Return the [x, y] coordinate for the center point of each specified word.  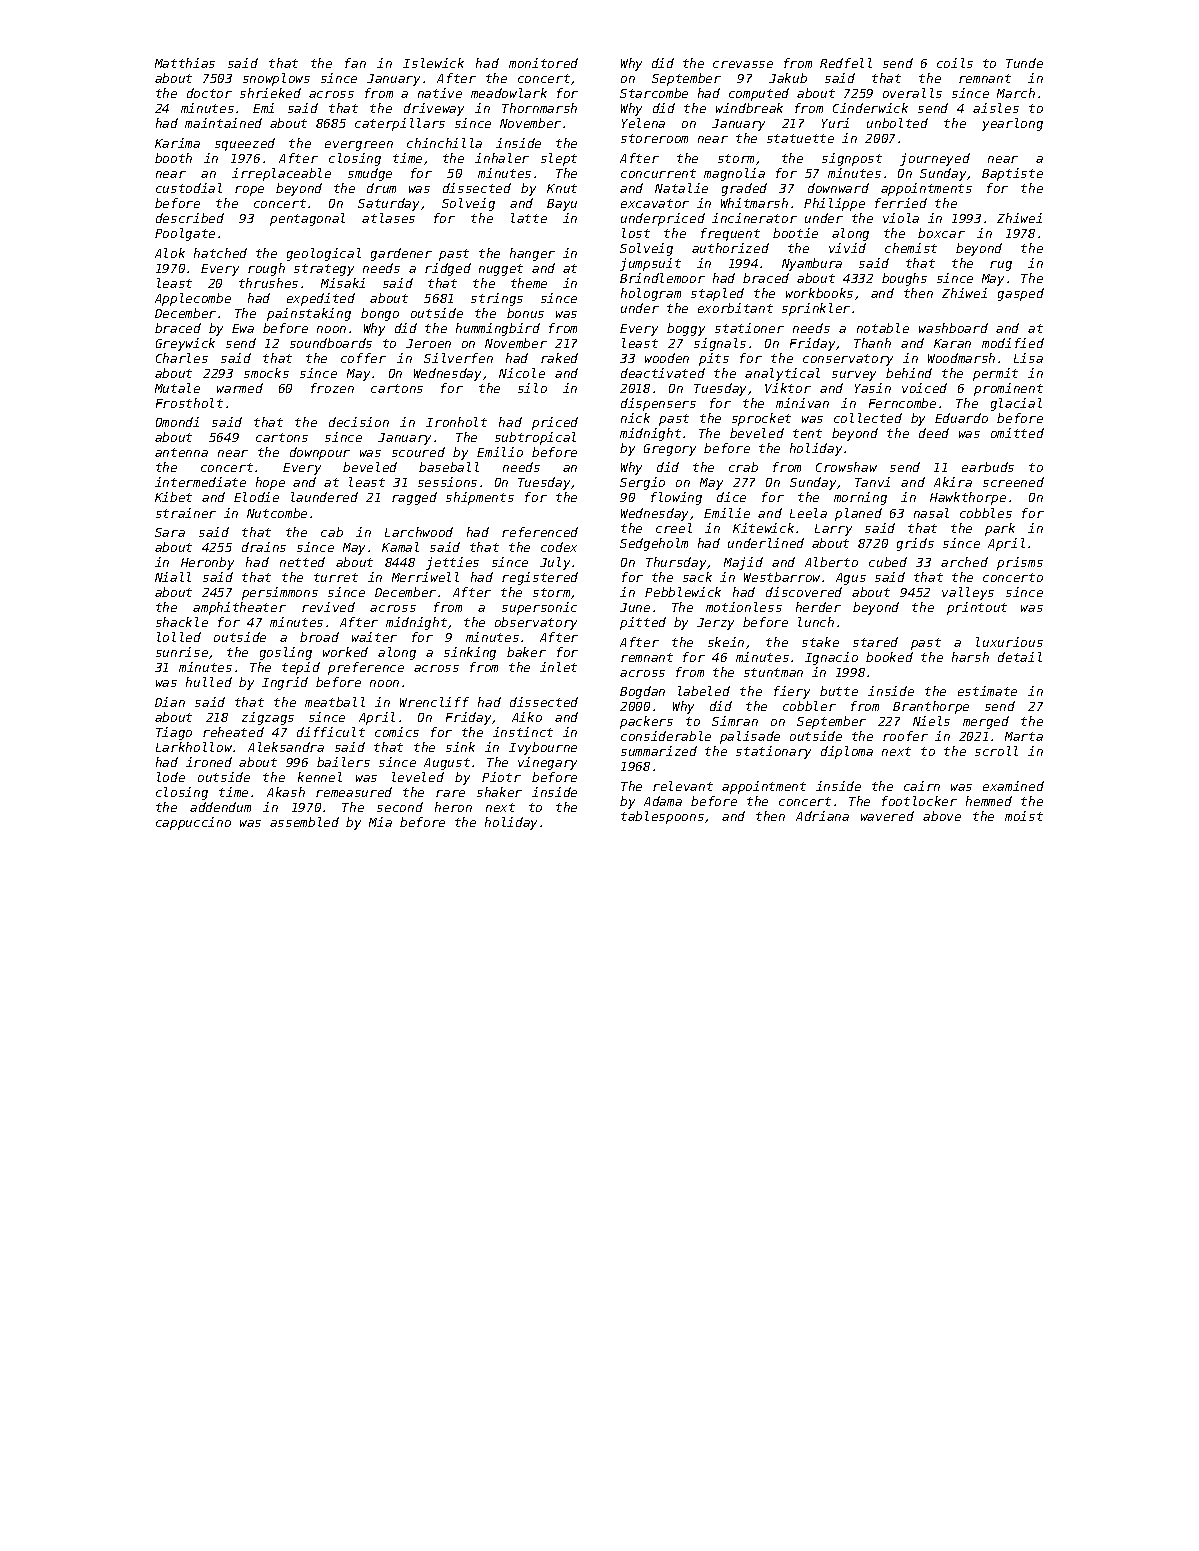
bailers [343, 762]
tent [807, 433]
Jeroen [428, 343]
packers [646, 722]
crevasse [743, 64]
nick [635, 418]
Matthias [185, 63]
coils [955, 63]
